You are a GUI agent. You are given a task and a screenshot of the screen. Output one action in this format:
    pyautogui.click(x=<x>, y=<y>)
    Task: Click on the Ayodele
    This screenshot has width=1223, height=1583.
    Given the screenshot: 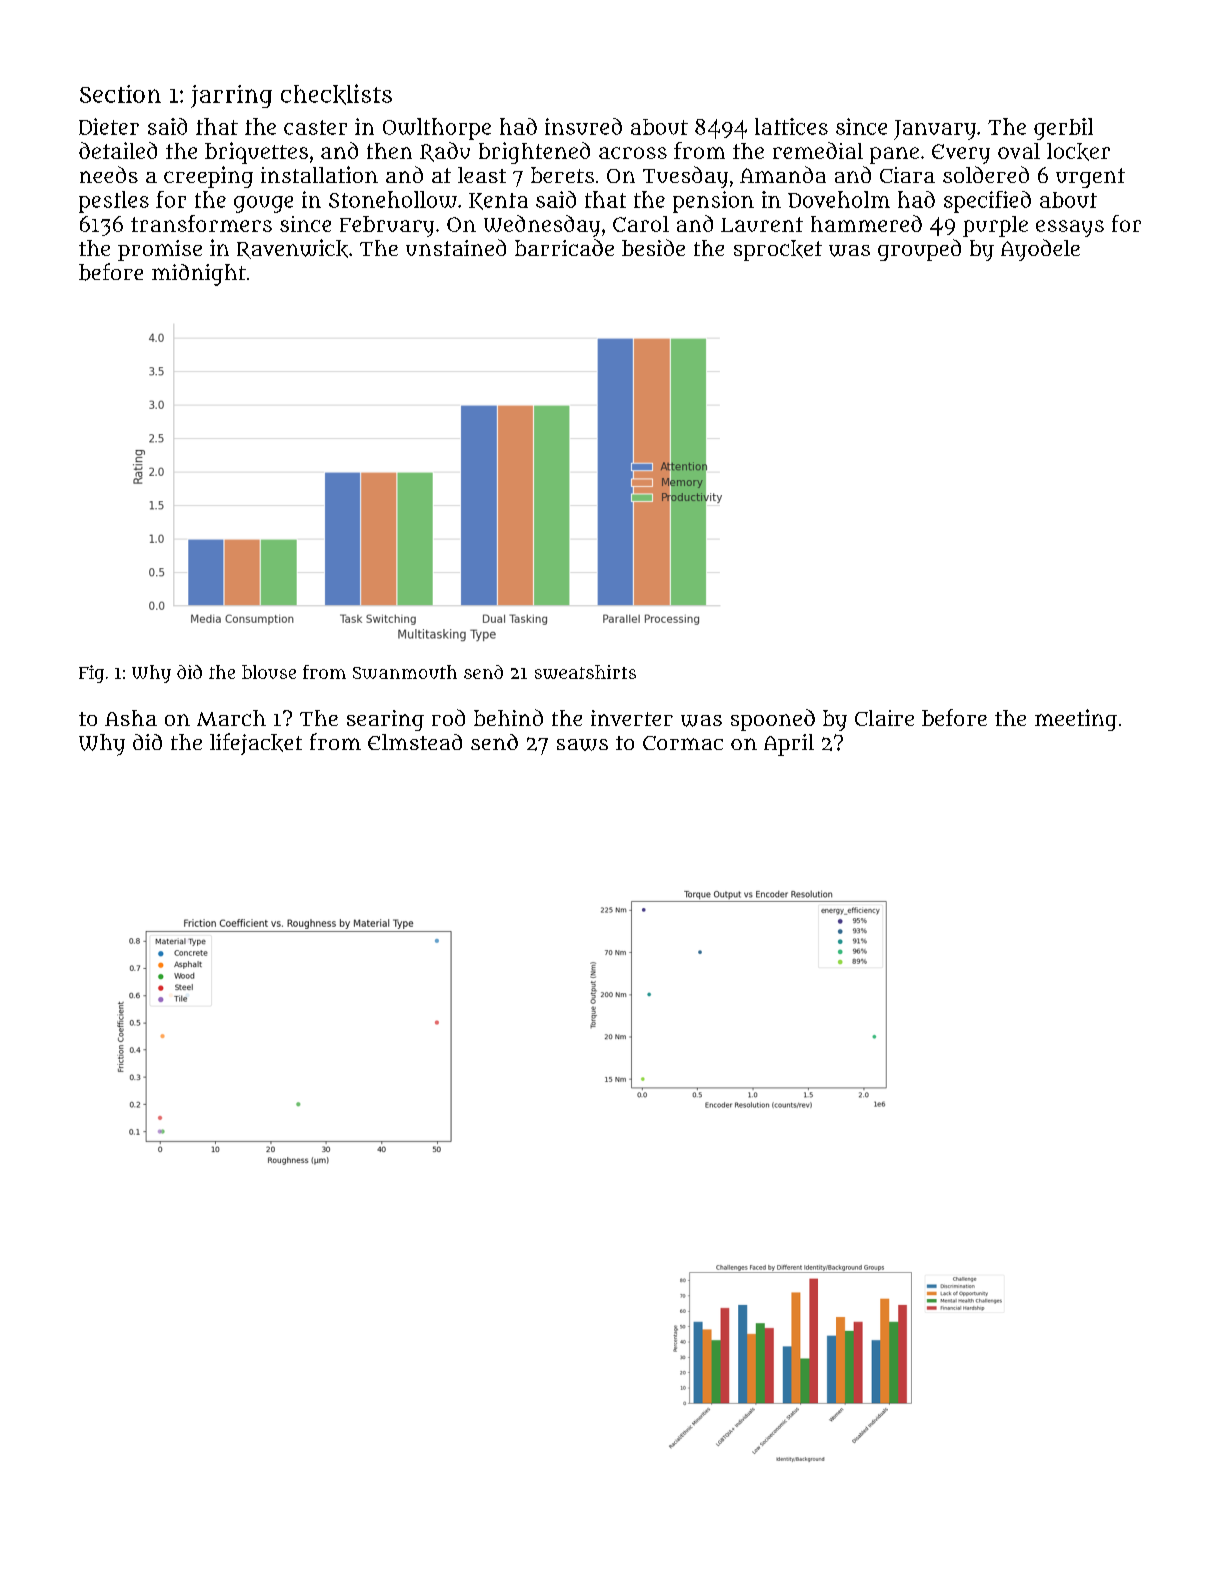 What is the action you would take?
    pyautogui.click(x=1040, y=250)
